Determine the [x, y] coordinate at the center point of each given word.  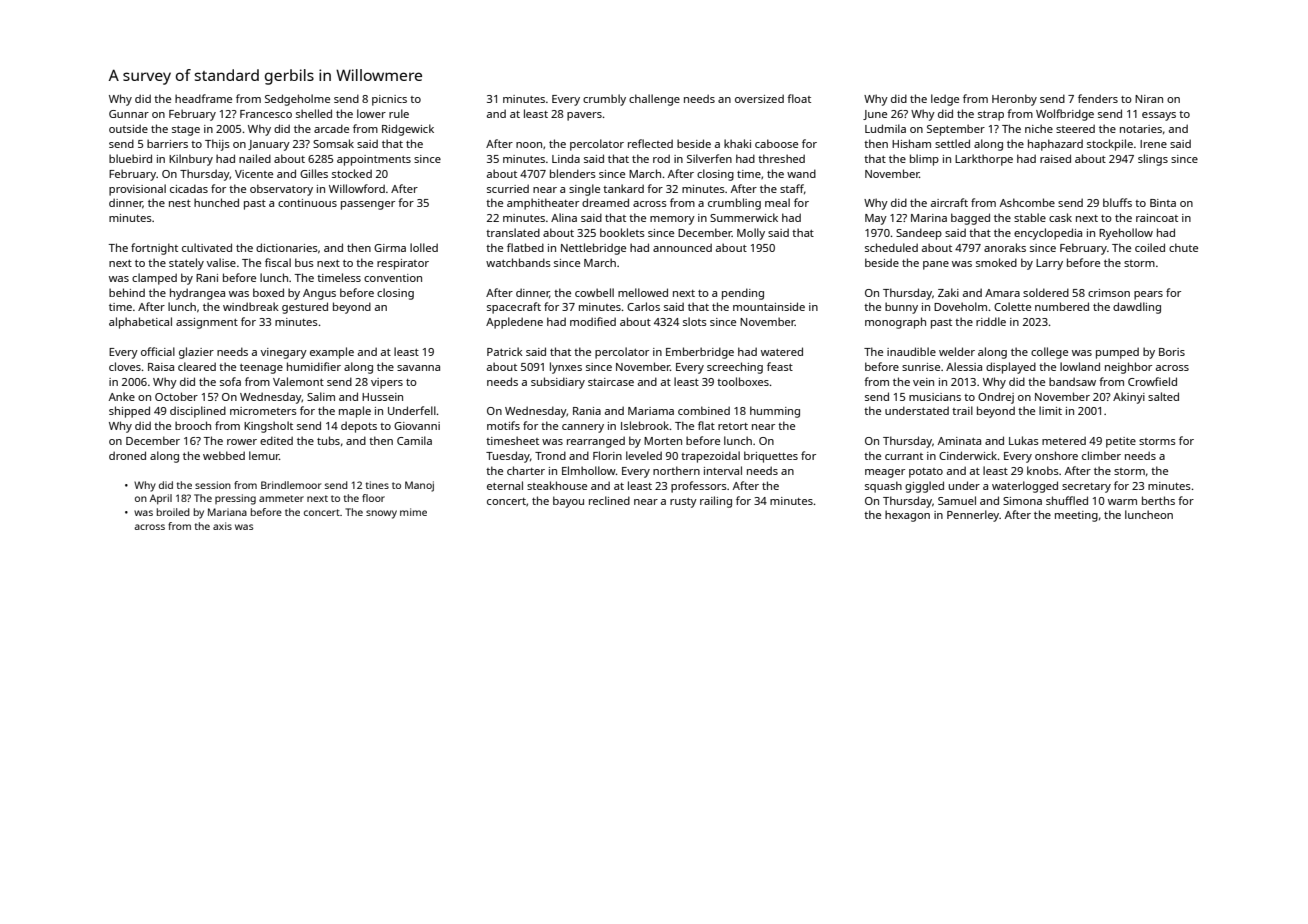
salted [1163, 396]
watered [782, 351]
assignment [207, 323]
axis [222, 526]
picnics [389, 100]
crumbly [604, 100]
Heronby [1014, 100]
